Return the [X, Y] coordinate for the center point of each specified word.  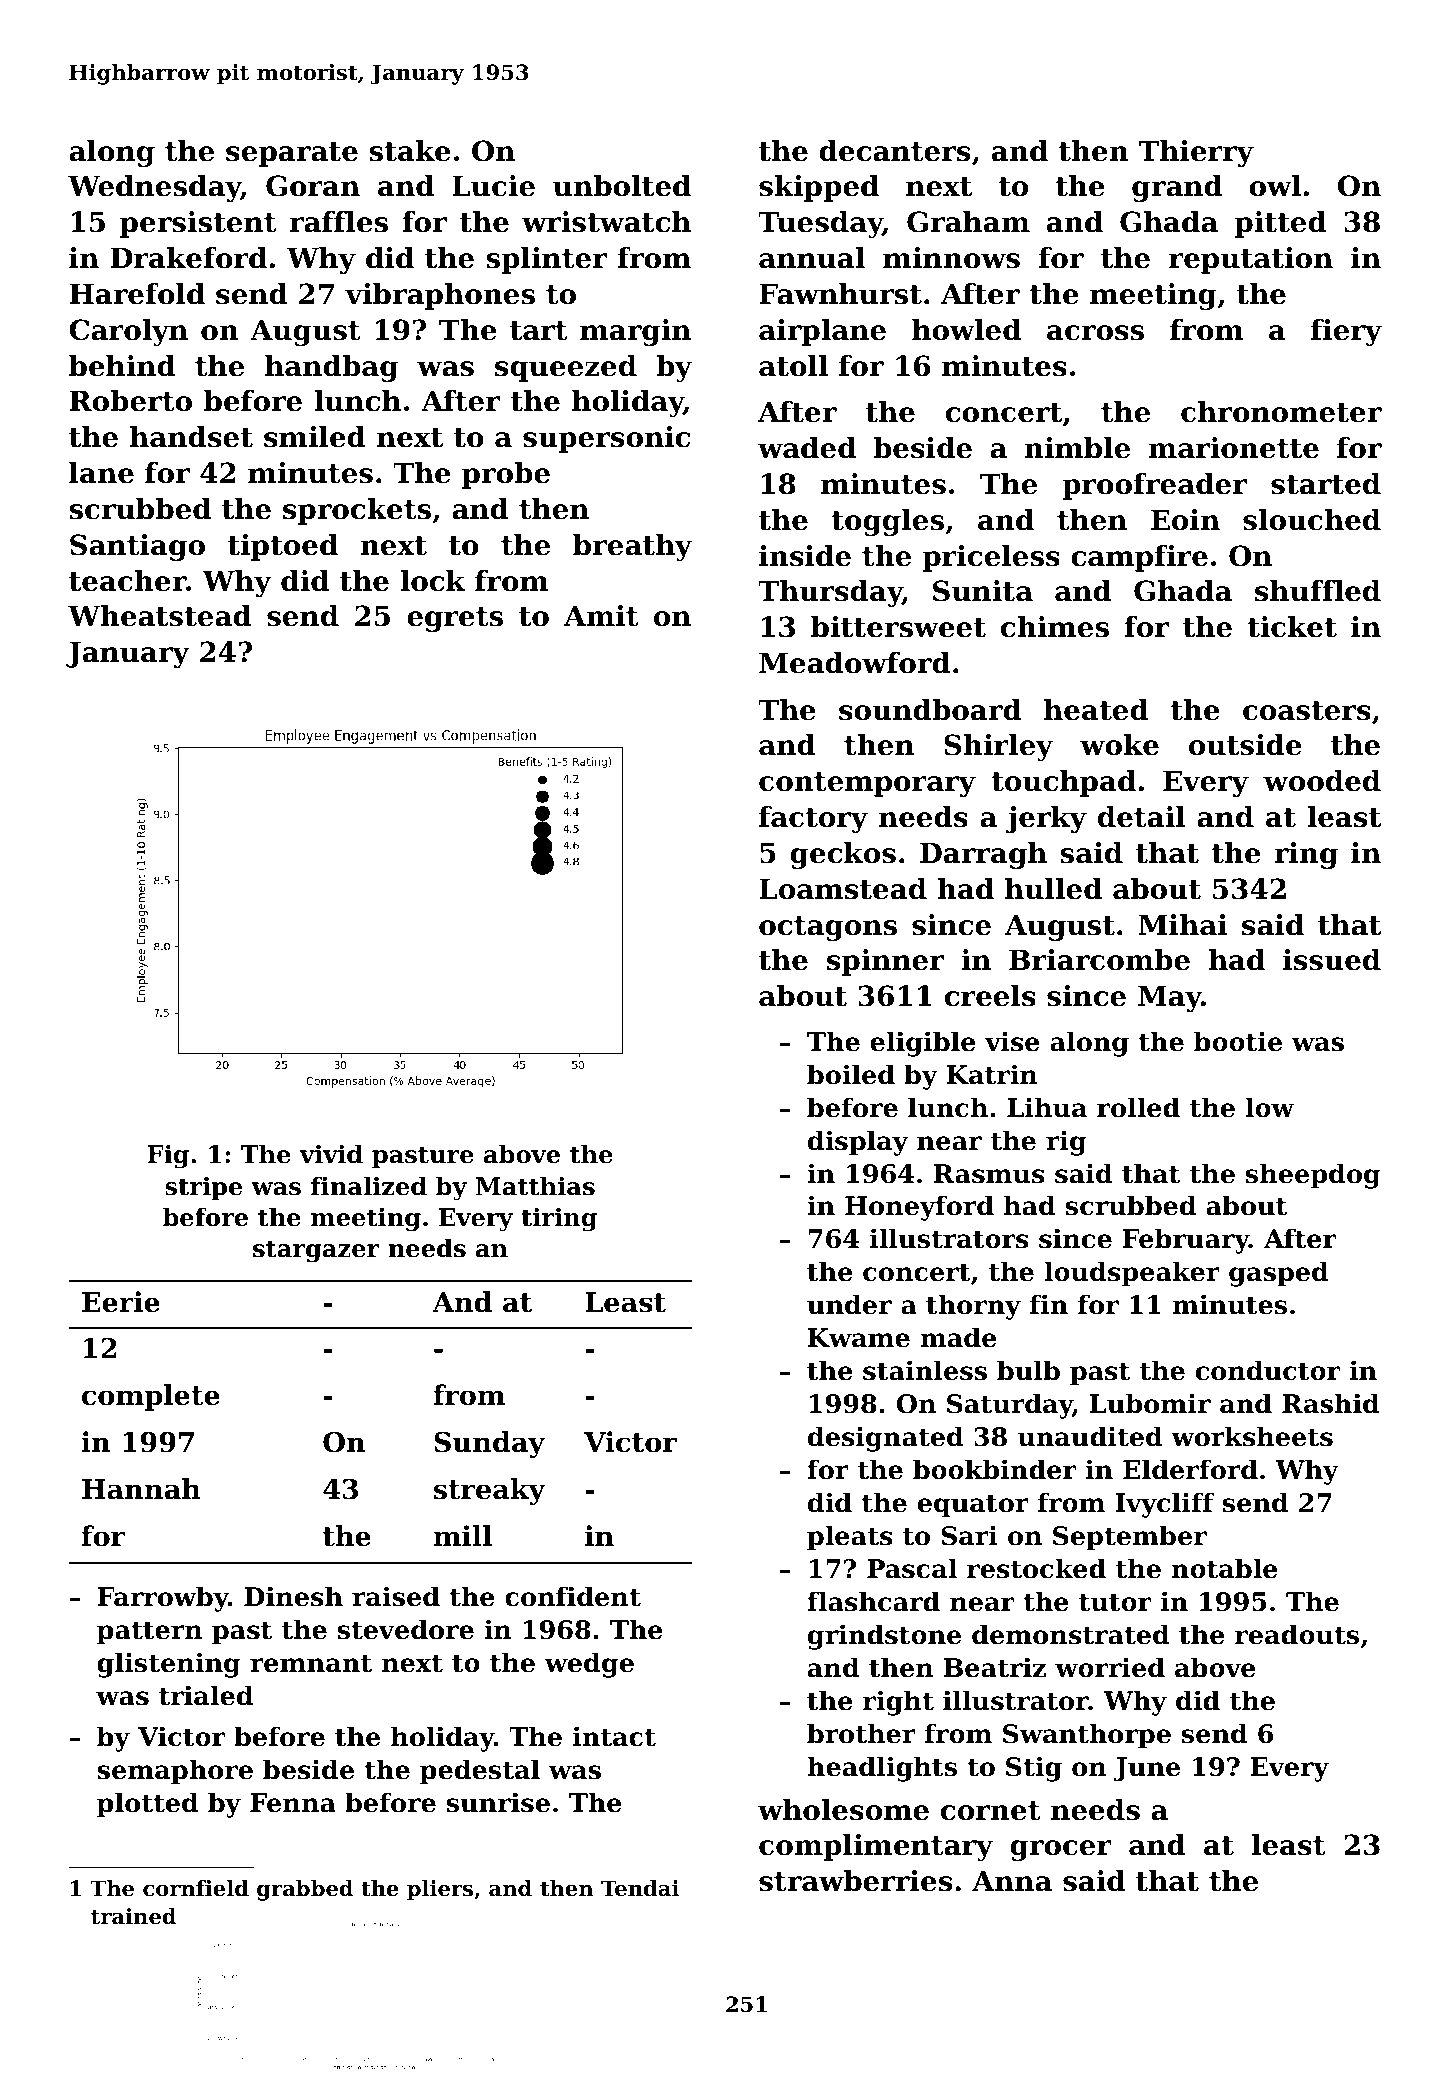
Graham [968, 222]
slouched [1312, 520]
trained [133, 1916]
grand [1177, 188]
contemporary [867, 784]
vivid [331, 1154]
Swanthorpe [1087, 1736]
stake [410, 151]
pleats [850, 1538]
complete [151, 1397]
